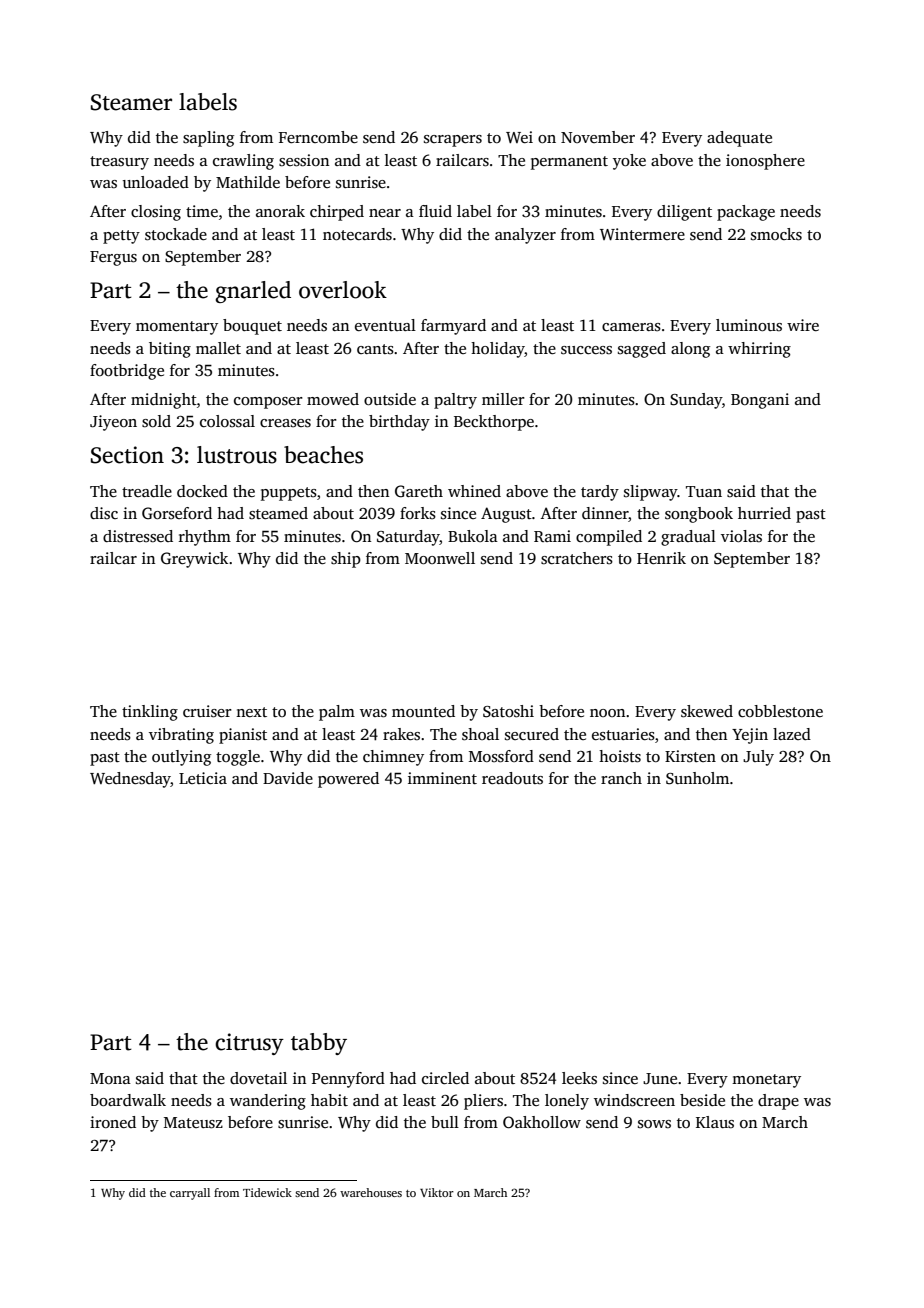 The width and height of the page is (924, 1308). Describe the element at coordinates (759, 350) in the page. I see `whirring` at that location.
